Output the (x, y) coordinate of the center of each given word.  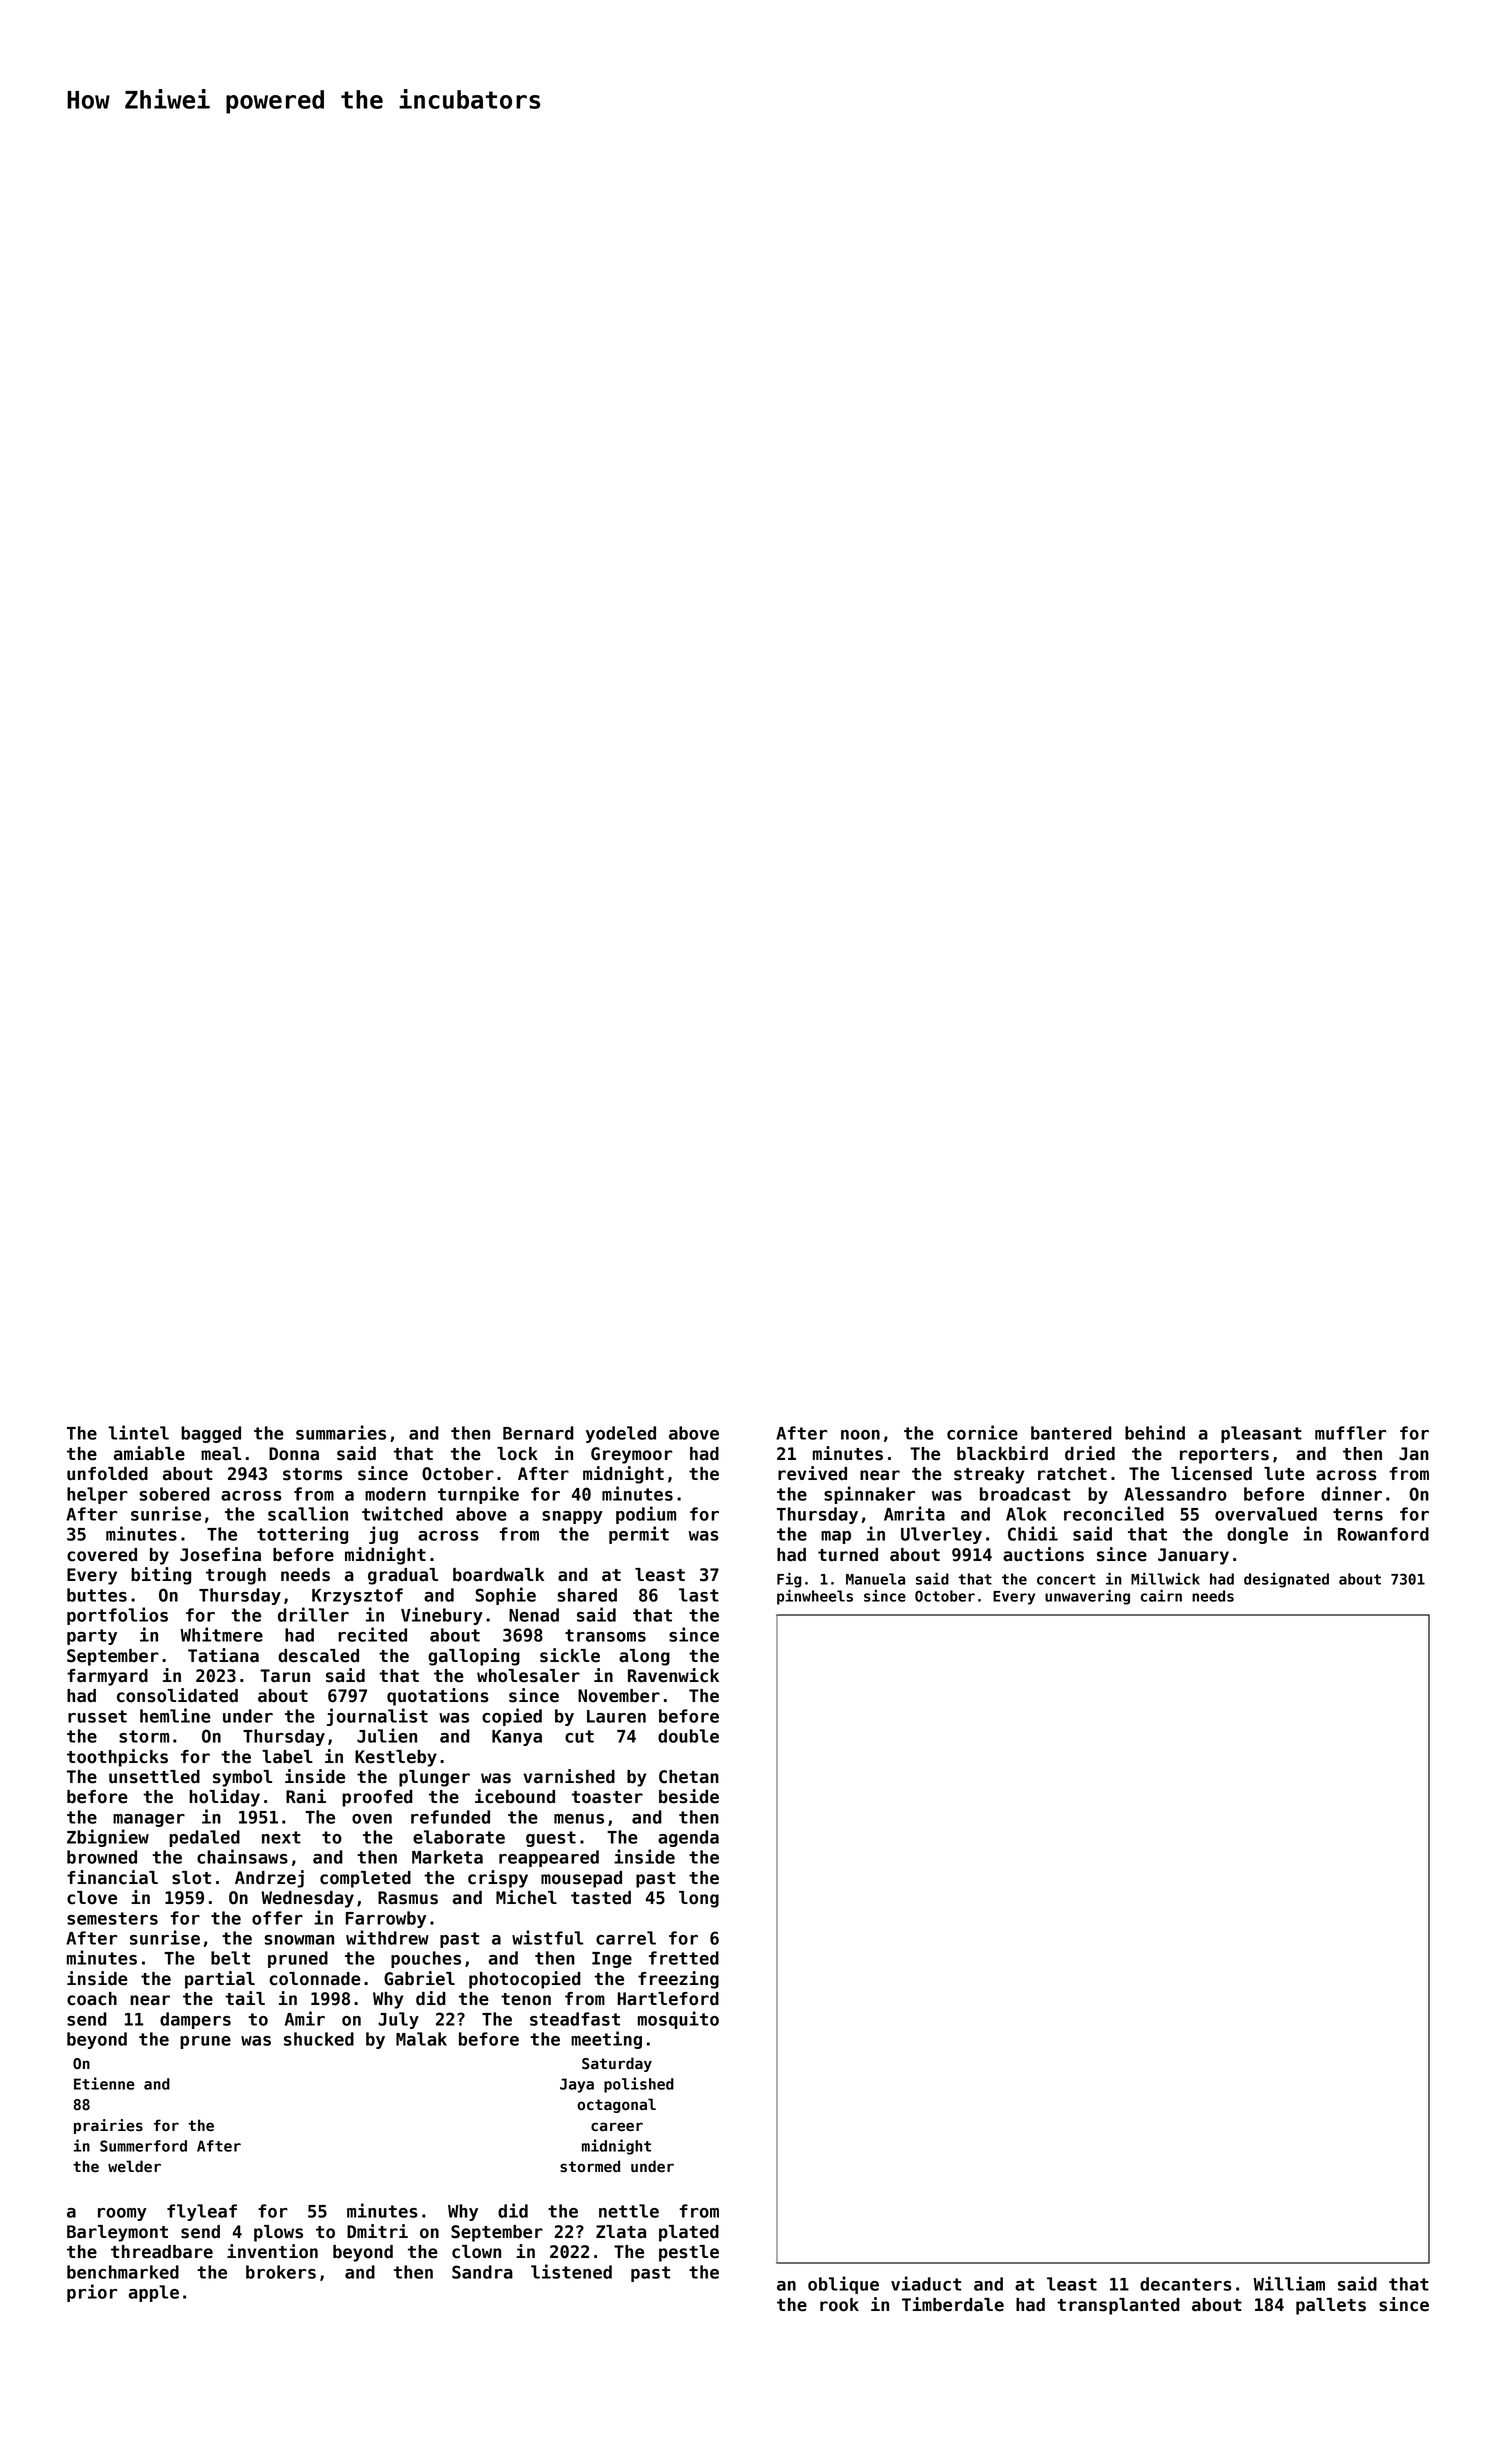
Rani (306, 1796)
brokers (281, 2272)
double (688, 1736)
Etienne (104, 2083)
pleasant (1261, 1434)
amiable (149, 1453)
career (617, 2127)
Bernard (538, 1433)
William (1289, 2283)
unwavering (1087, 1597)
